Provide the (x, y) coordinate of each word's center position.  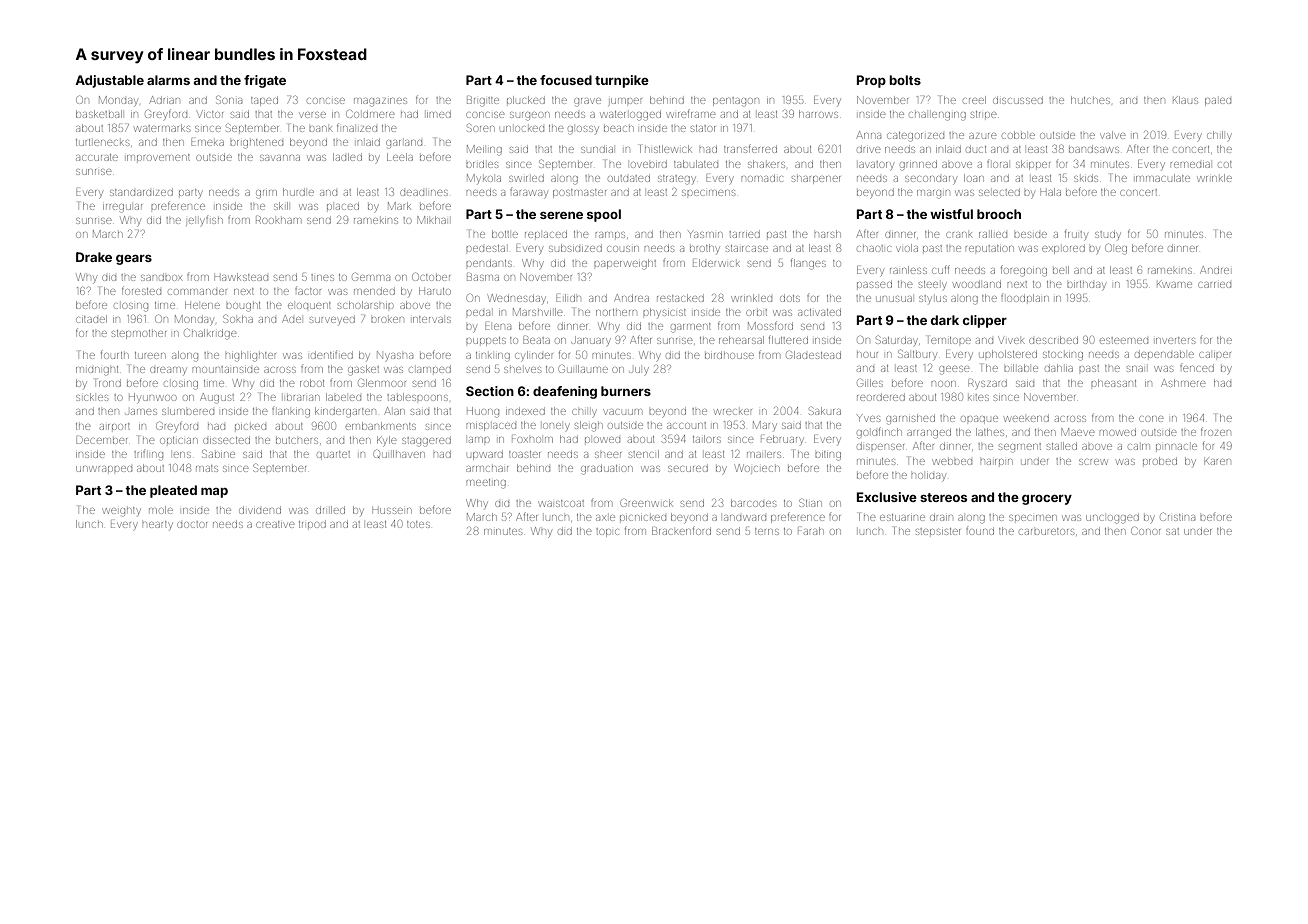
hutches (1090, 100)
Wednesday (517, 298)
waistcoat (561, 503)
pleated (173, 491)
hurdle (298, 192)
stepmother (139, 334)
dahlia (1059, 368)
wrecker (733, 412)
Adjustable (109, 81)
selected (999, 192)
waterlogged (630, 116)
